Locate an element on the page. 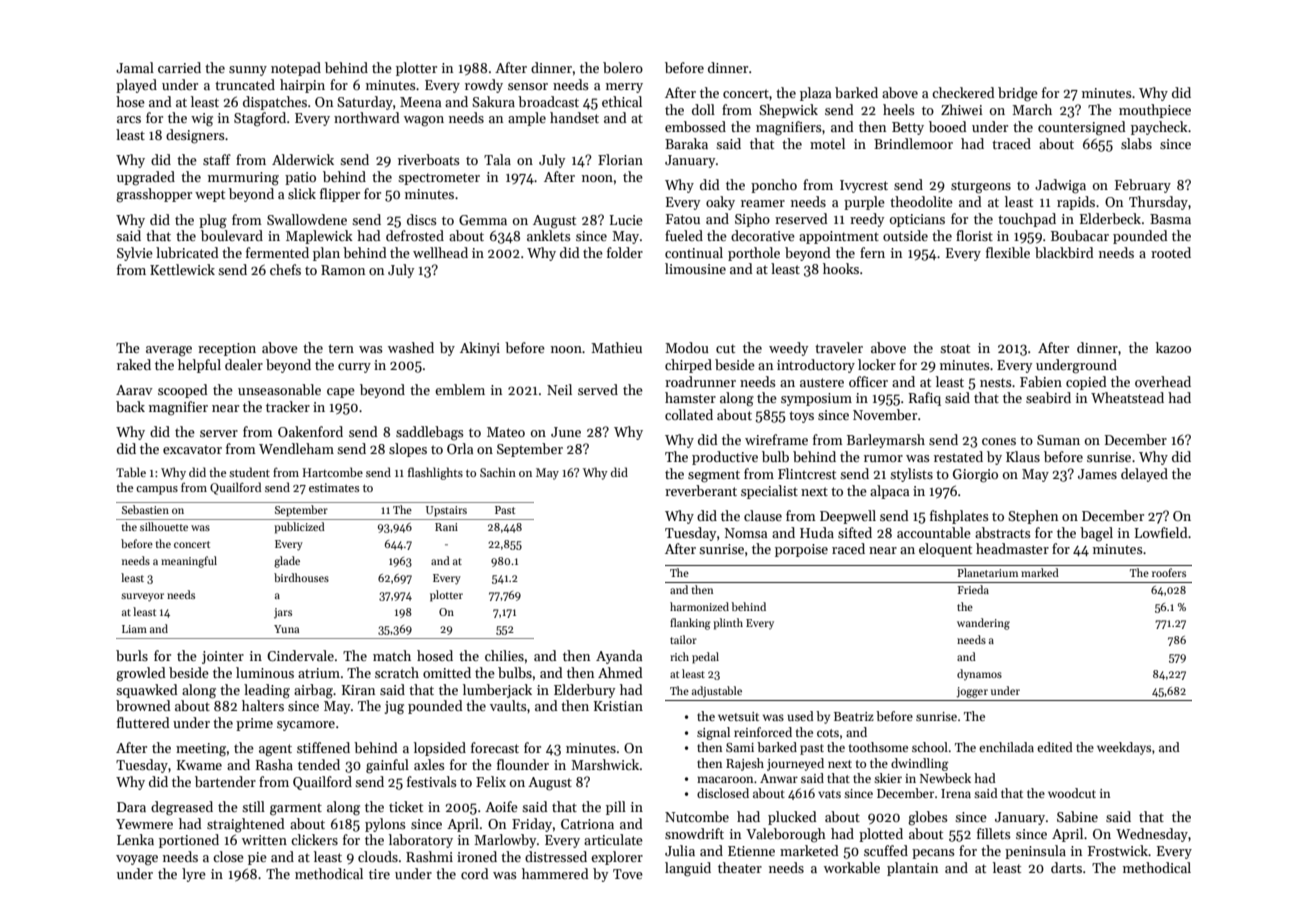  plinth is located at coordinates (728, 624).
